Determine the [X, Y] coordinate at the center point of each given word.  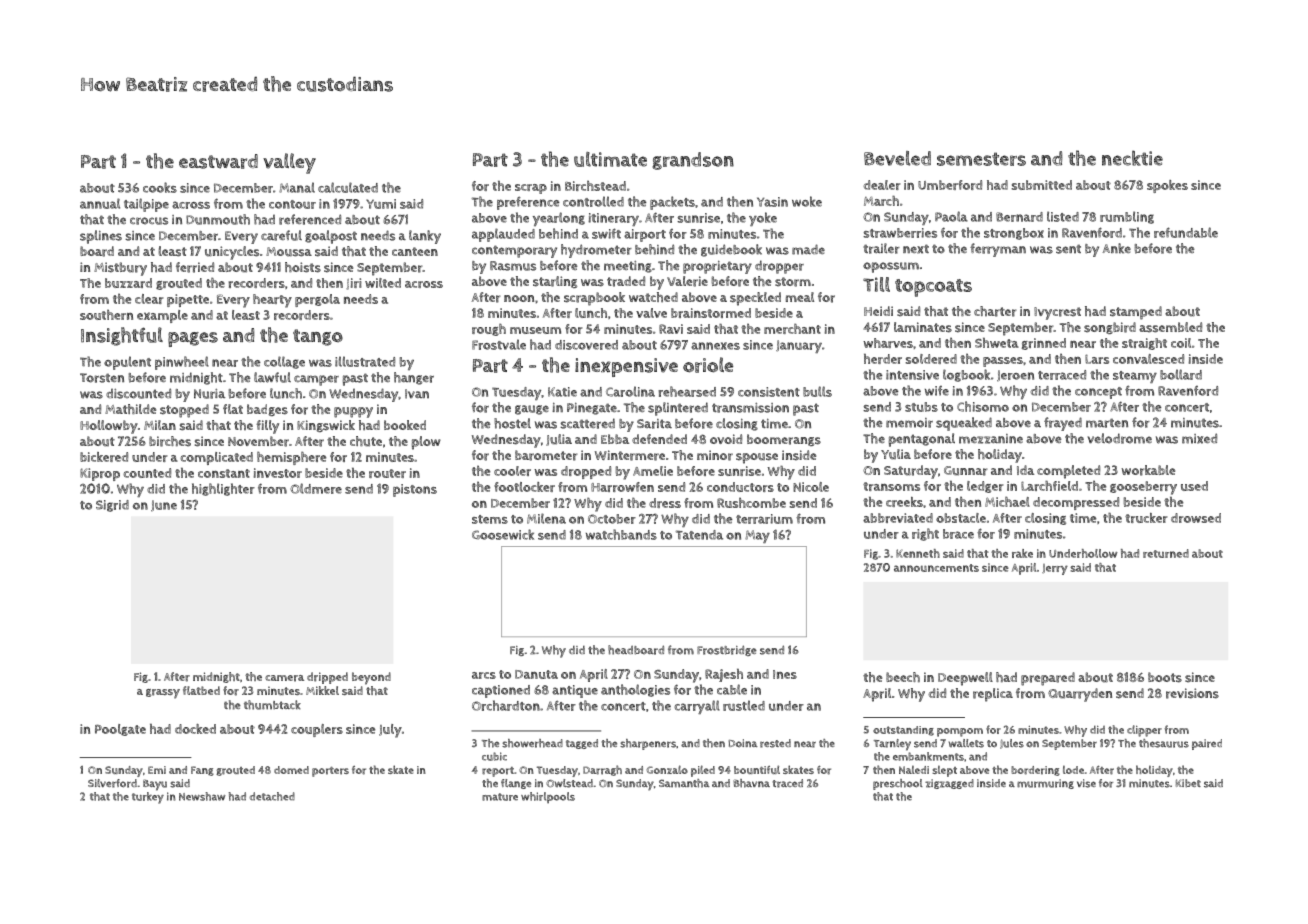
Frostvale [499, 344]
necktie [1132, 158]
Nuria [209, 394]
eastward [218, 161]
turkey [148, 798]
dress [665, 503]
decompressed [1076, 503]
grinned [1044, 344]
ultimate [610, 159]
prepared [1048, 679]
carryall [697, 707]
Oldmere [316, 488]
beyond [371, 678]
